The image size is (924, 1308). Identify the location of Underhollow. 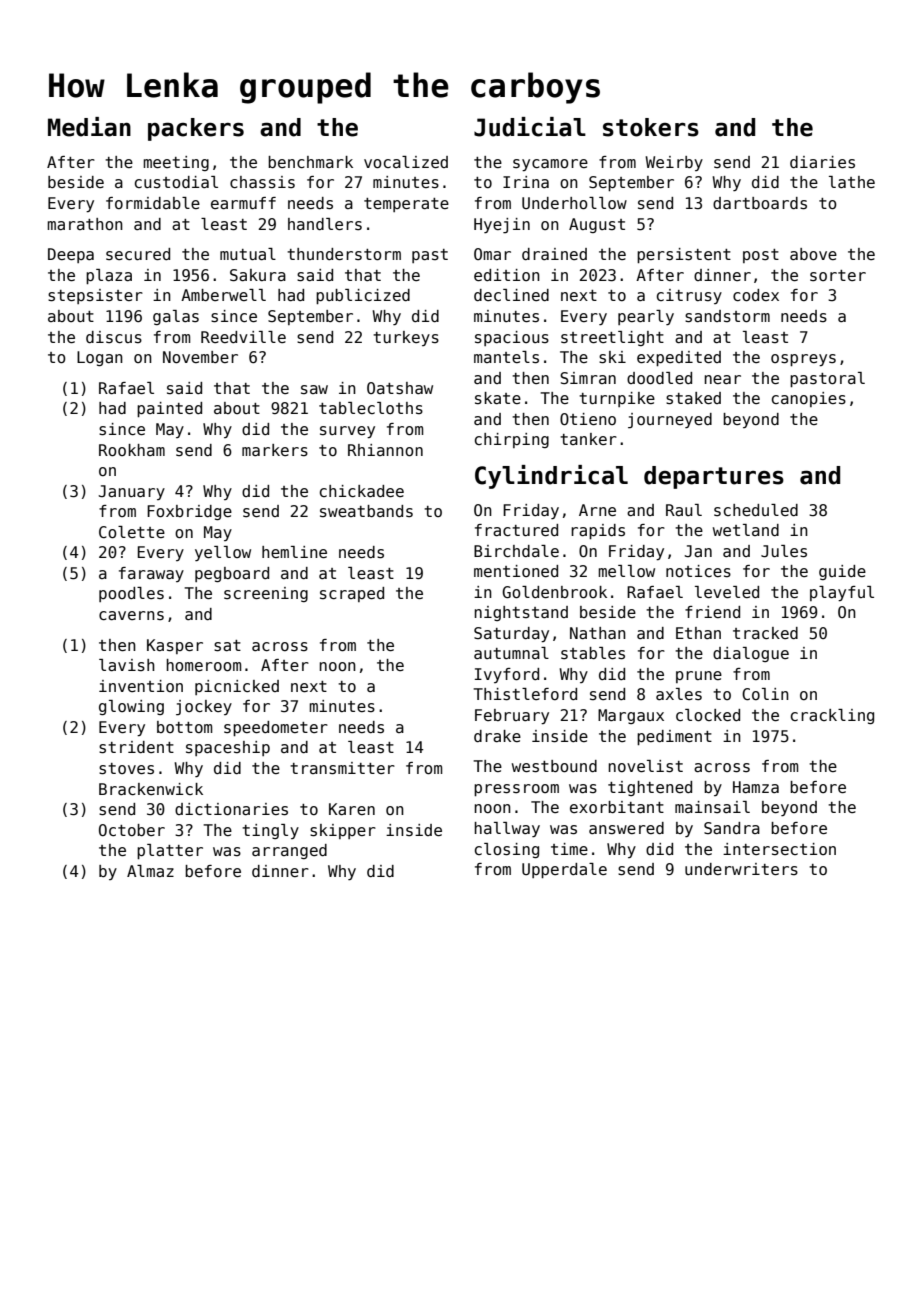
(574, 203).
